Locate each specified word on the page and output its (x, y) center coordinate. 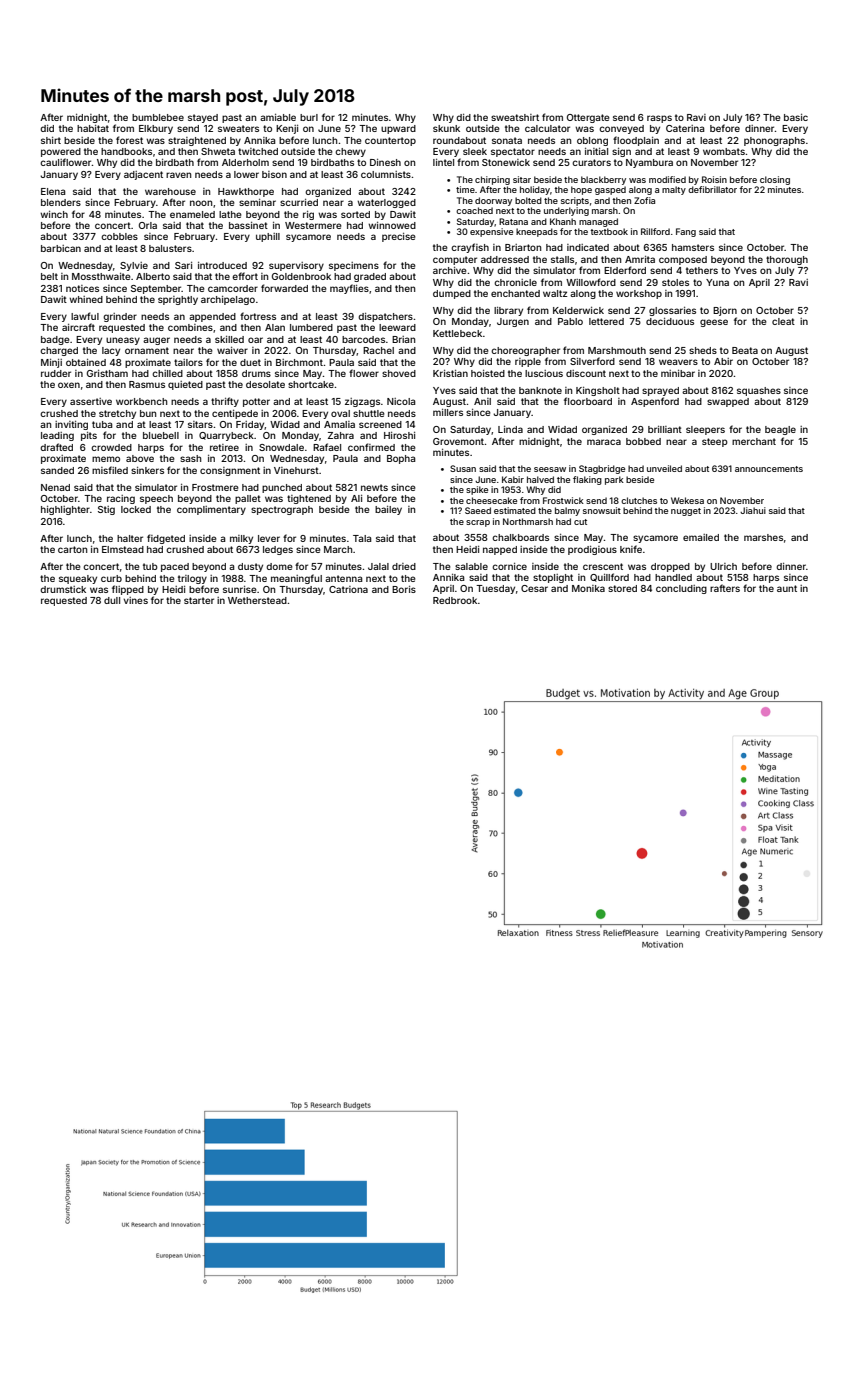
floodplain (636, 141)
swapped (728, 402)
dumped (452, 294)
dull (112, 600)
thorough (787, 260)
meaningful (296, 579)
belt (49, 276)
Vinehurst (296, 470)
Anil (482, 401)
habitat (93, 128)
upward (398, 129)
